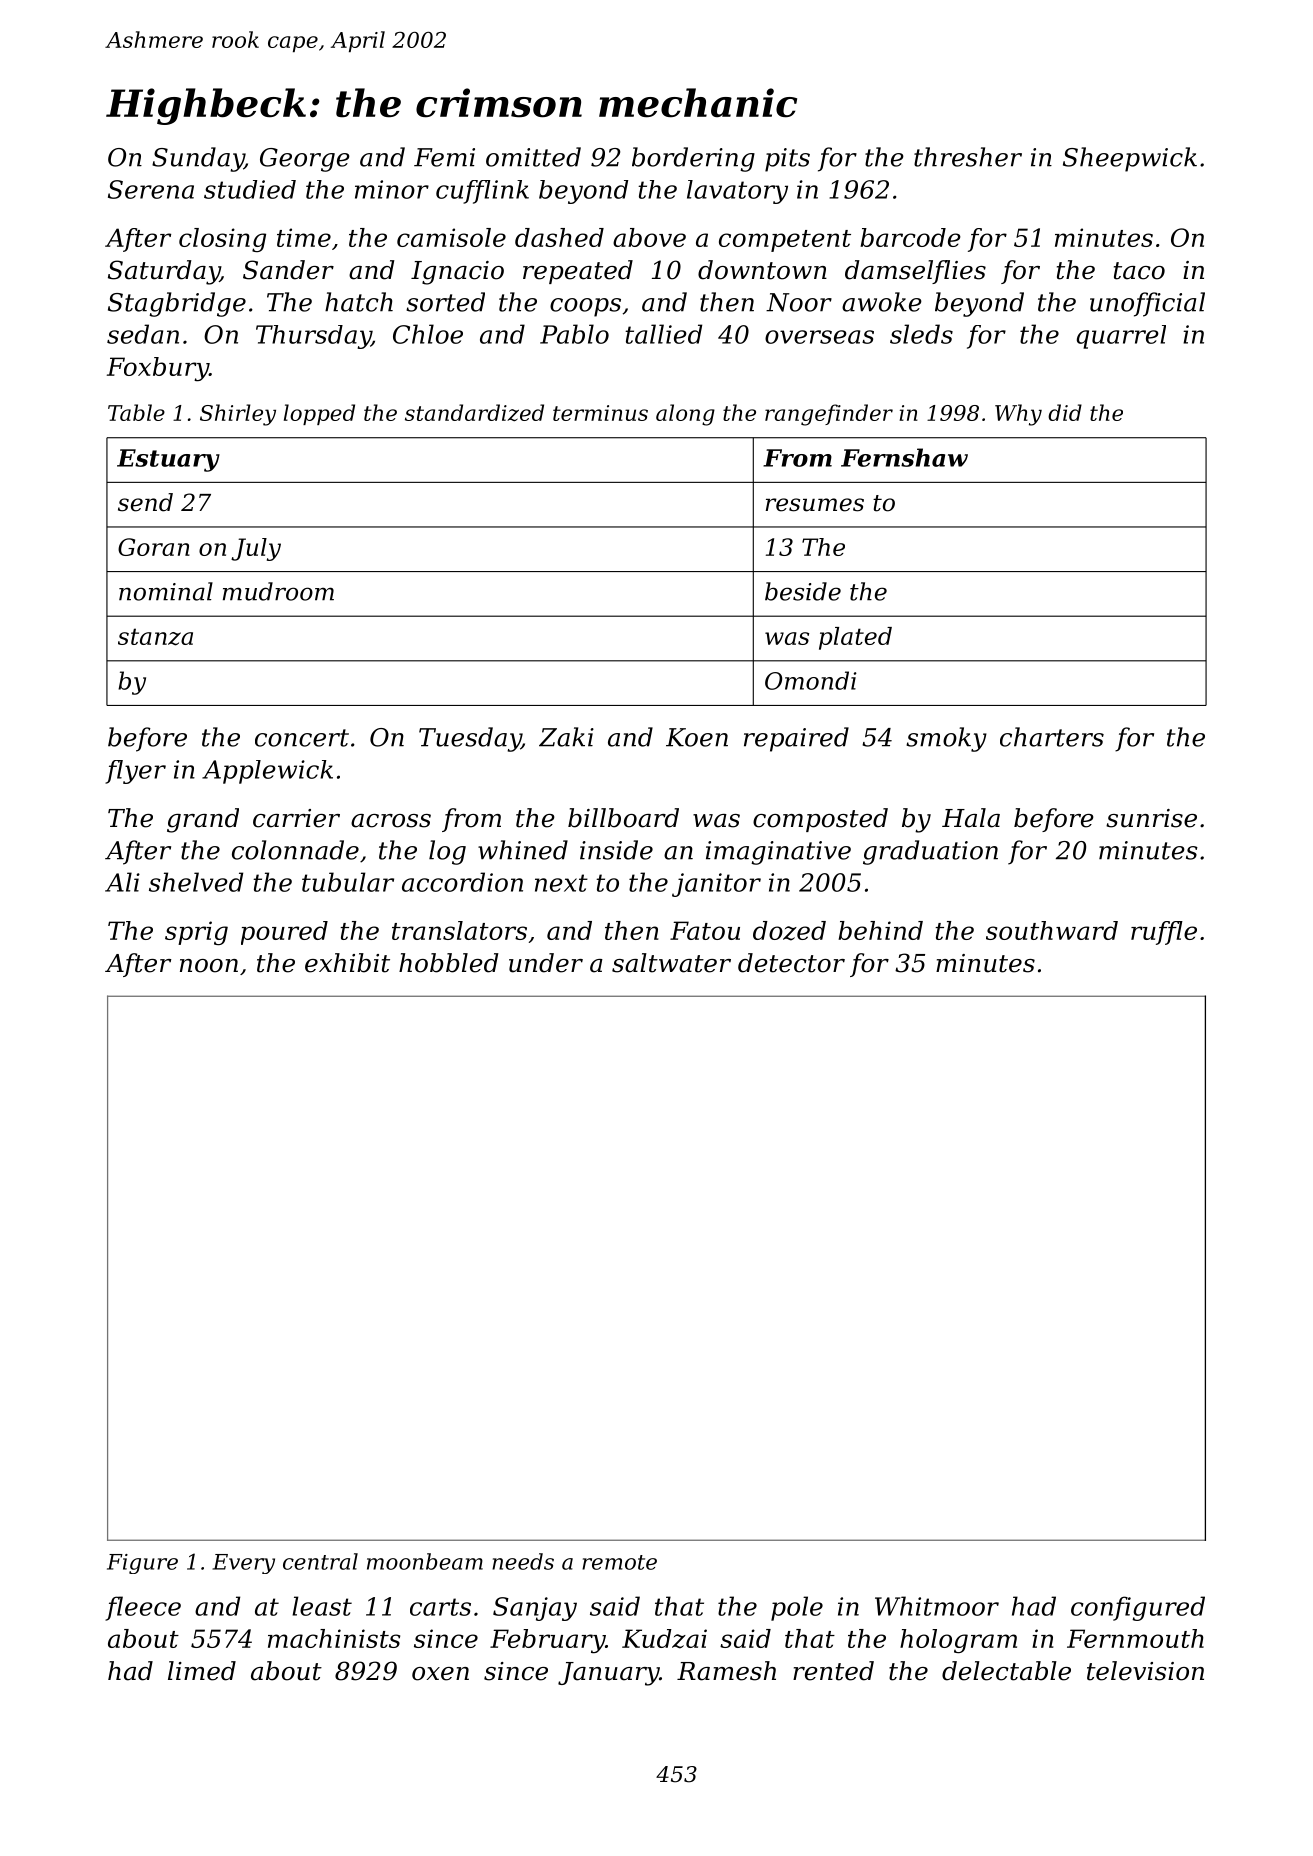  I want to click on ruffle, so click(1164, 933).
